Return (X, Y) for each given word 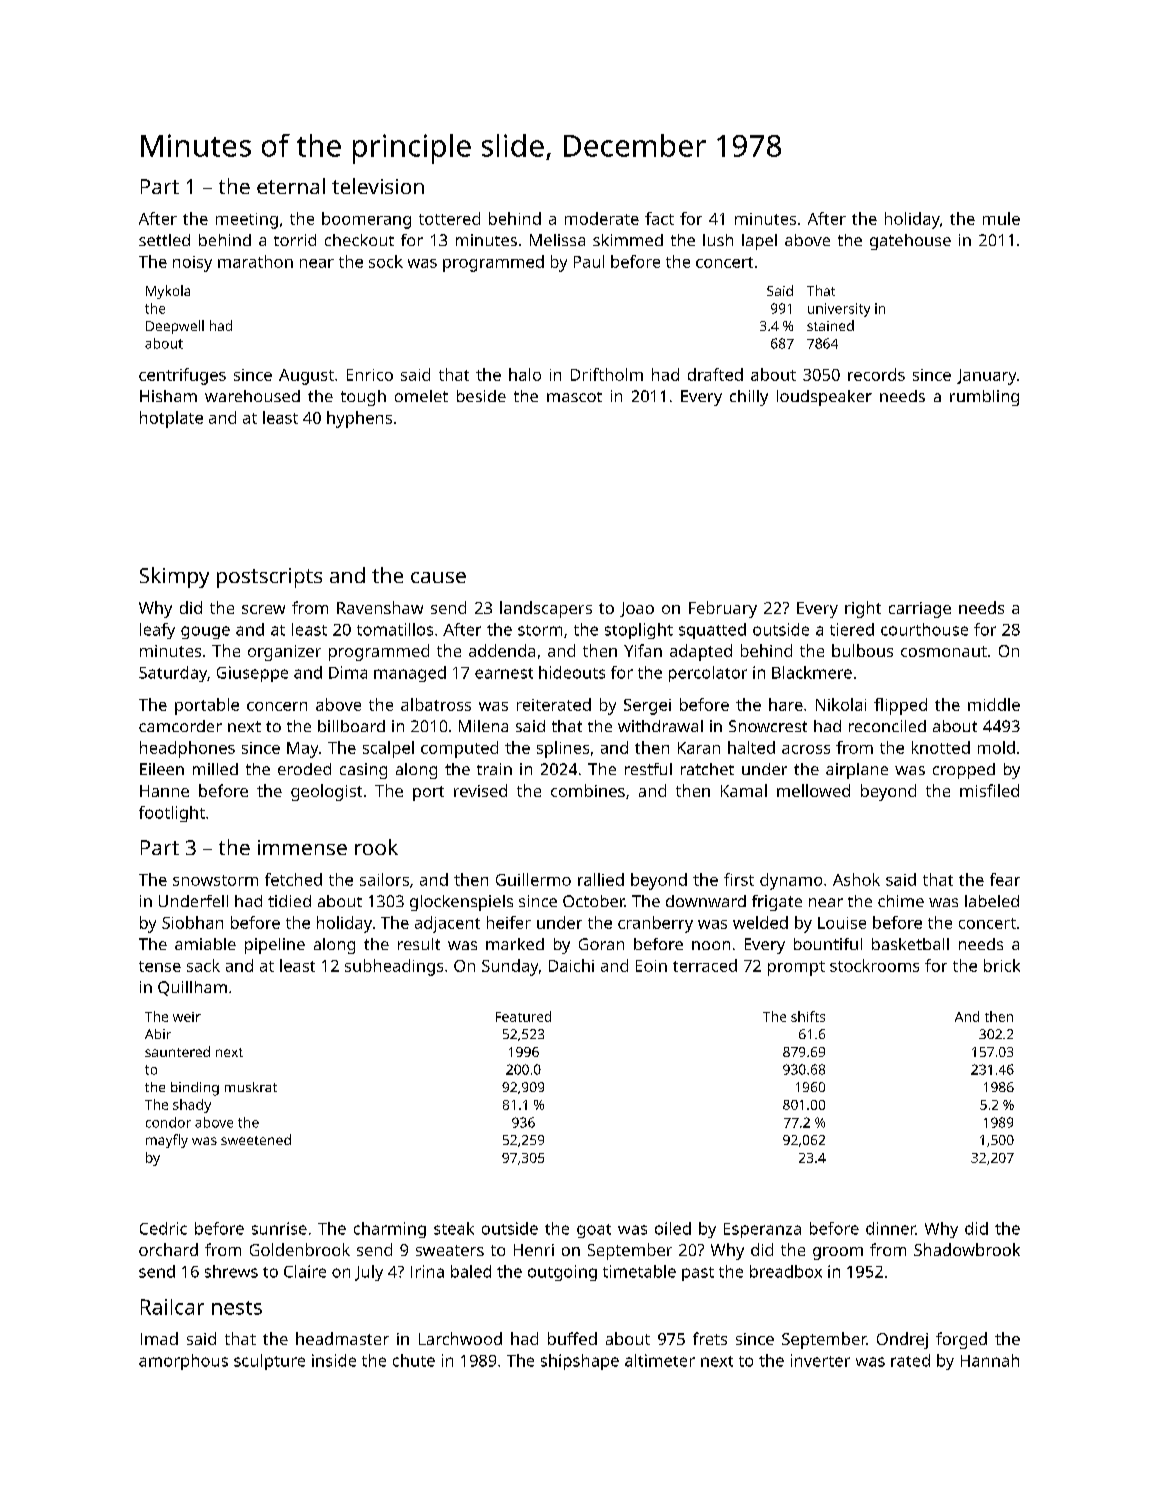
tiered (852, 629)
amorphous (183, 1362)
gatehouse (910, 242)
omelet (421, 396)
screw (263, 609)
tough (363, 398)
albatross (436, 704)
